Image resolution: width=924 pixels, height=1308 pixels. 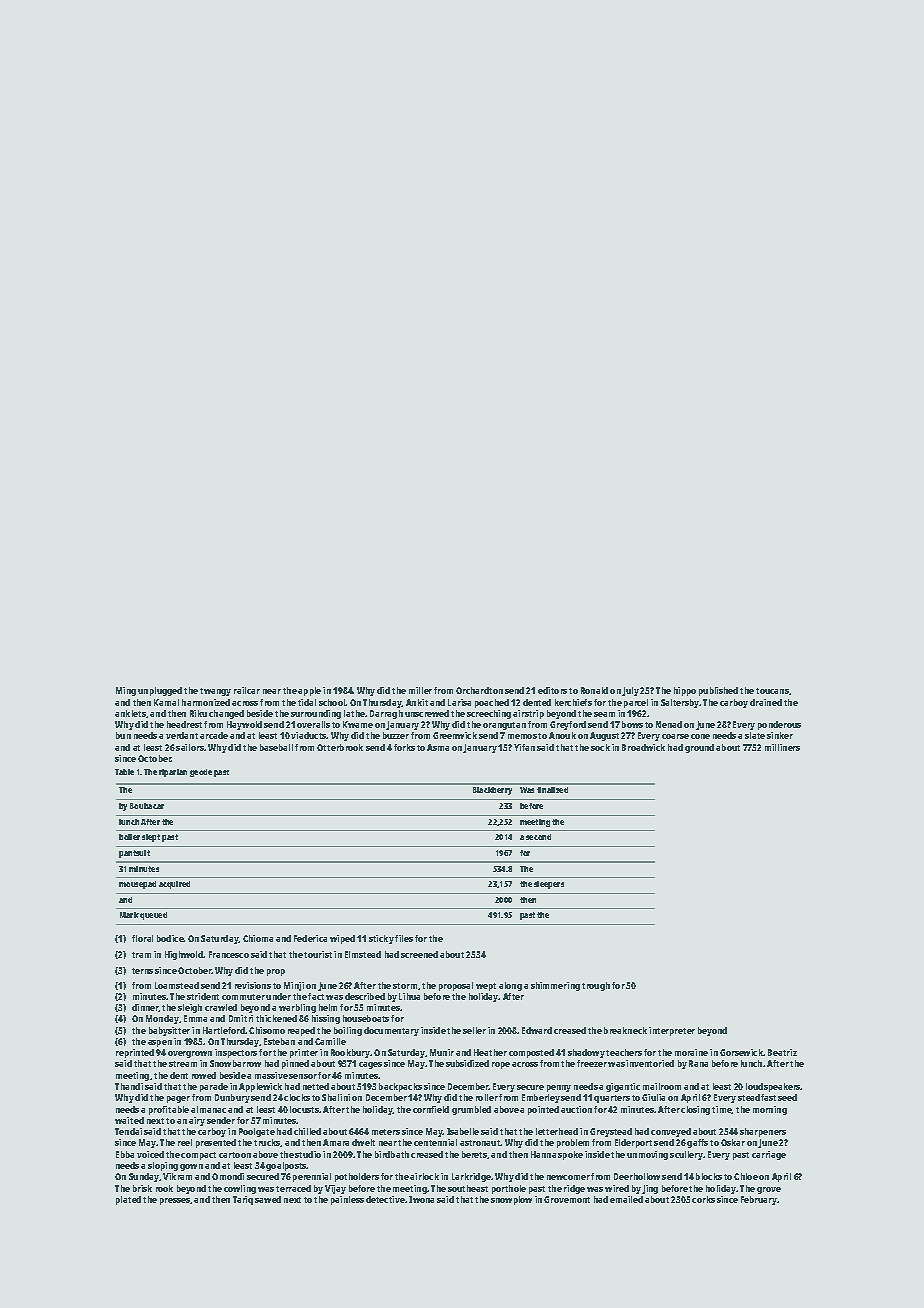 What do you see at coordinates (247, 690) in the screenshot?
I see `railcar` at bounding box center [247, 690].
